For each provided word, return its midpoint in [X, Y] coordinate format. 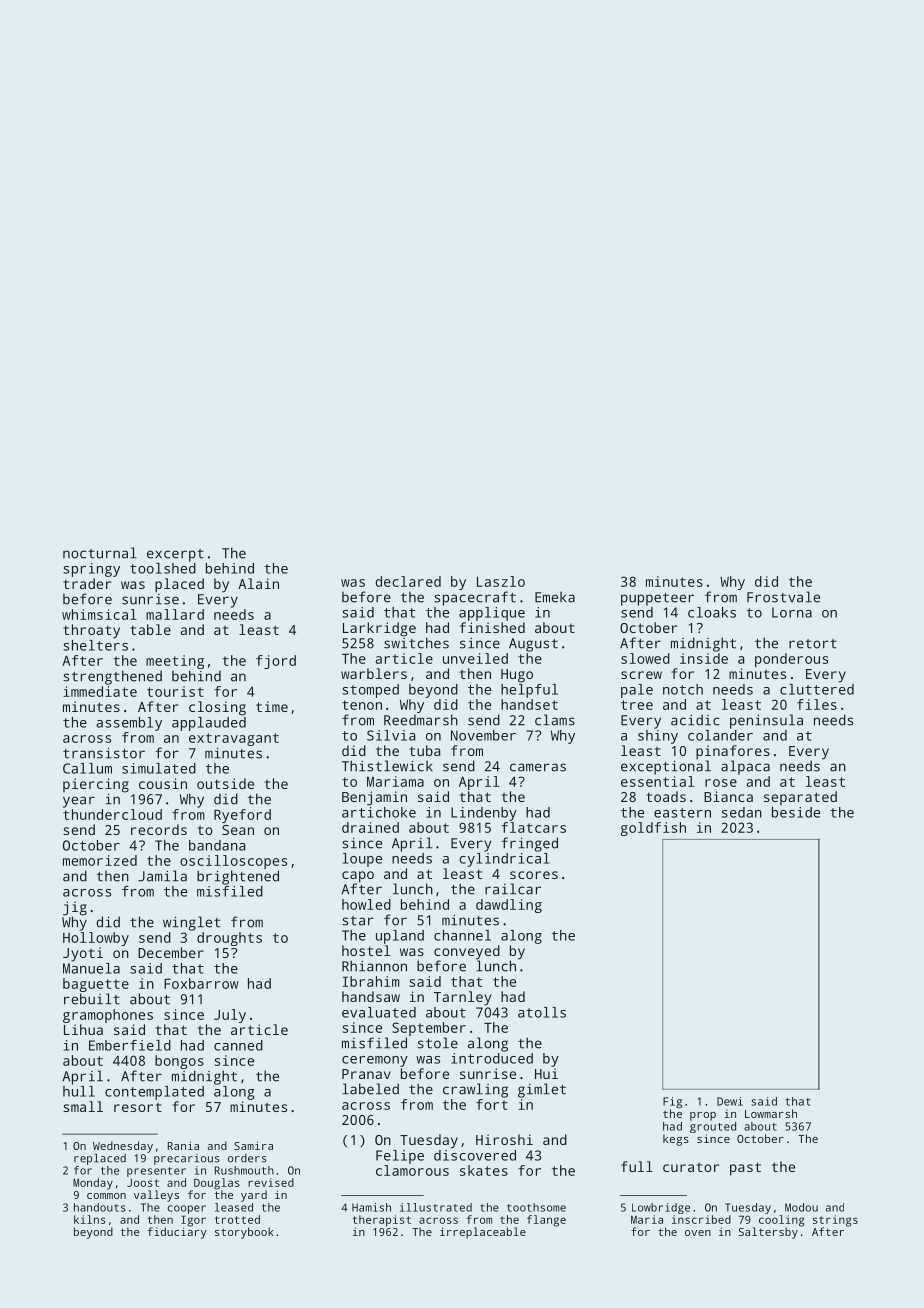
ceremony [375, 1061]
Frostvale [783, 597]
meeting [175, 662]
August [533, 645]
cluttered [817, 689]
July [230, 1016]
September [429, 1029]
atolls [542, 1012]
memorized [100, 860]
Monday [93, 1184]
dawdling [509, 906]
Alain [258, 583]
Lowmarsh [771, 1113]
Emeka [555, 597]
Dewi [730, 1101]
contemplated [154, 1093]
